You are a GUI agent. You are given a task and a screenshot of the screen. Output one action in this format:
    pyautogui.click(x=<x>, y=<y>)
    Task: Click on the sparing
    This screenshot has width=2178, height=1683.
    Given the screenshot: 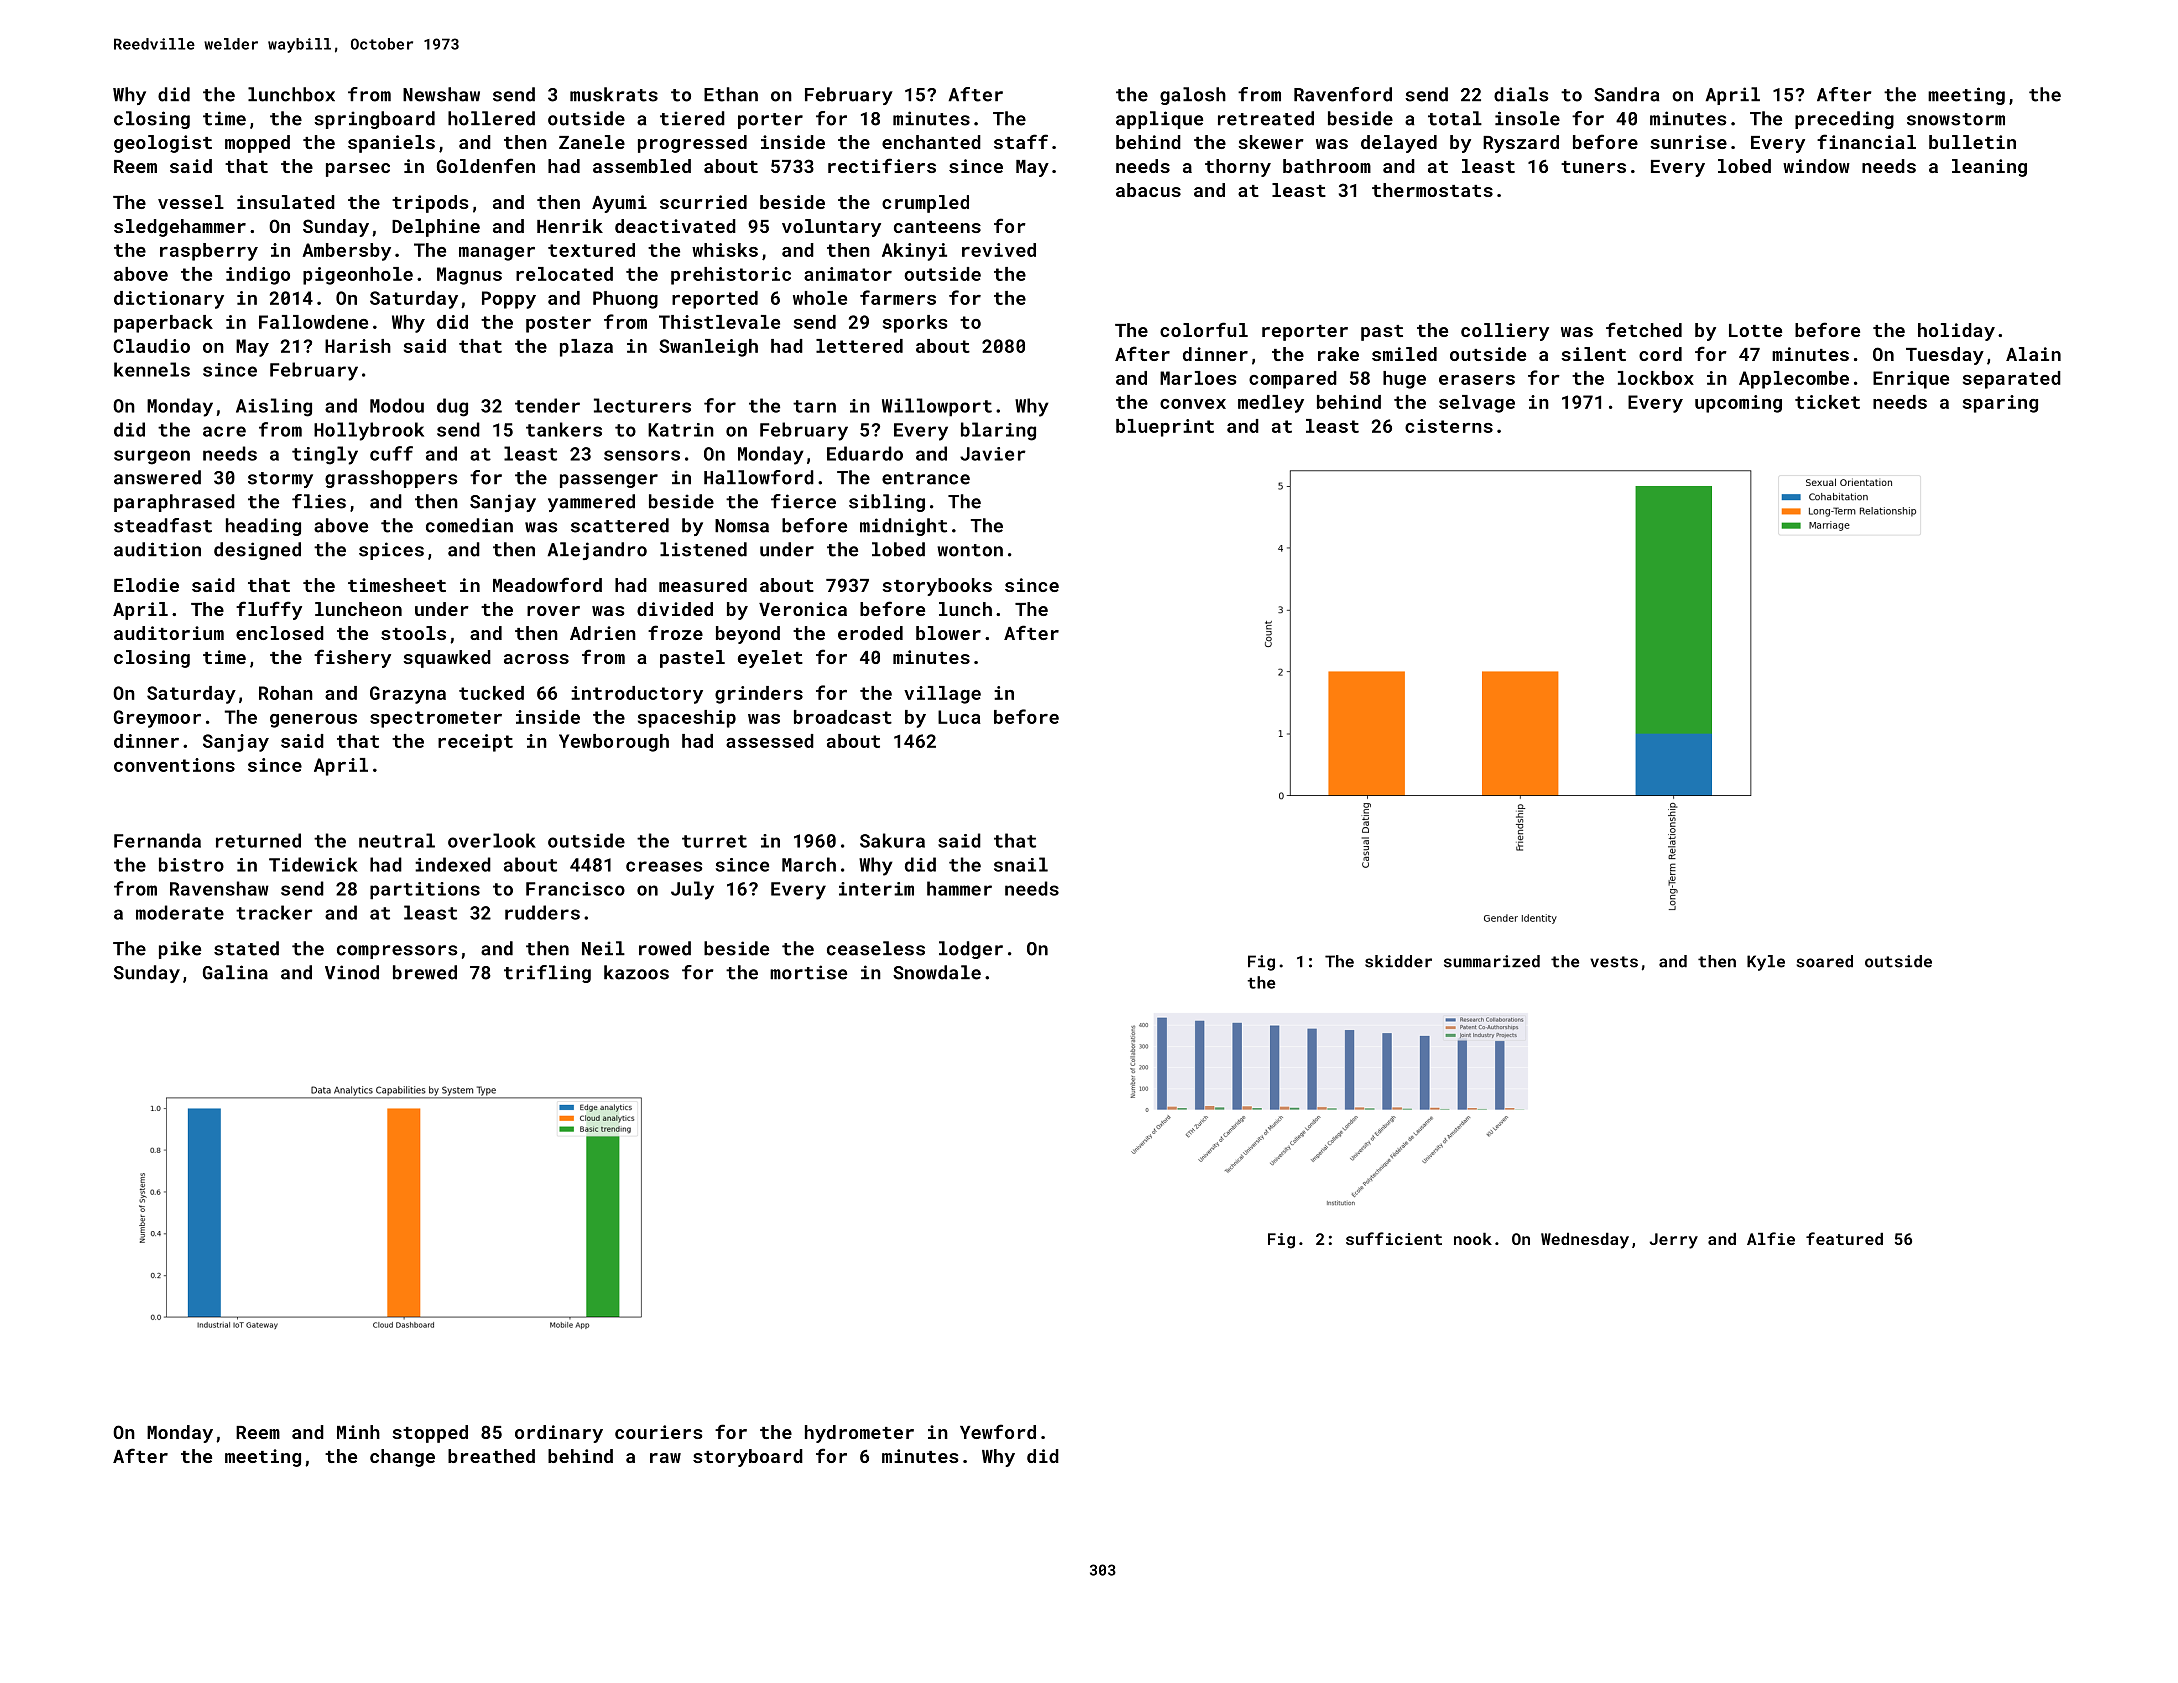 What is the action you would take?
    pyautogui.click(x=2000, y=404)
